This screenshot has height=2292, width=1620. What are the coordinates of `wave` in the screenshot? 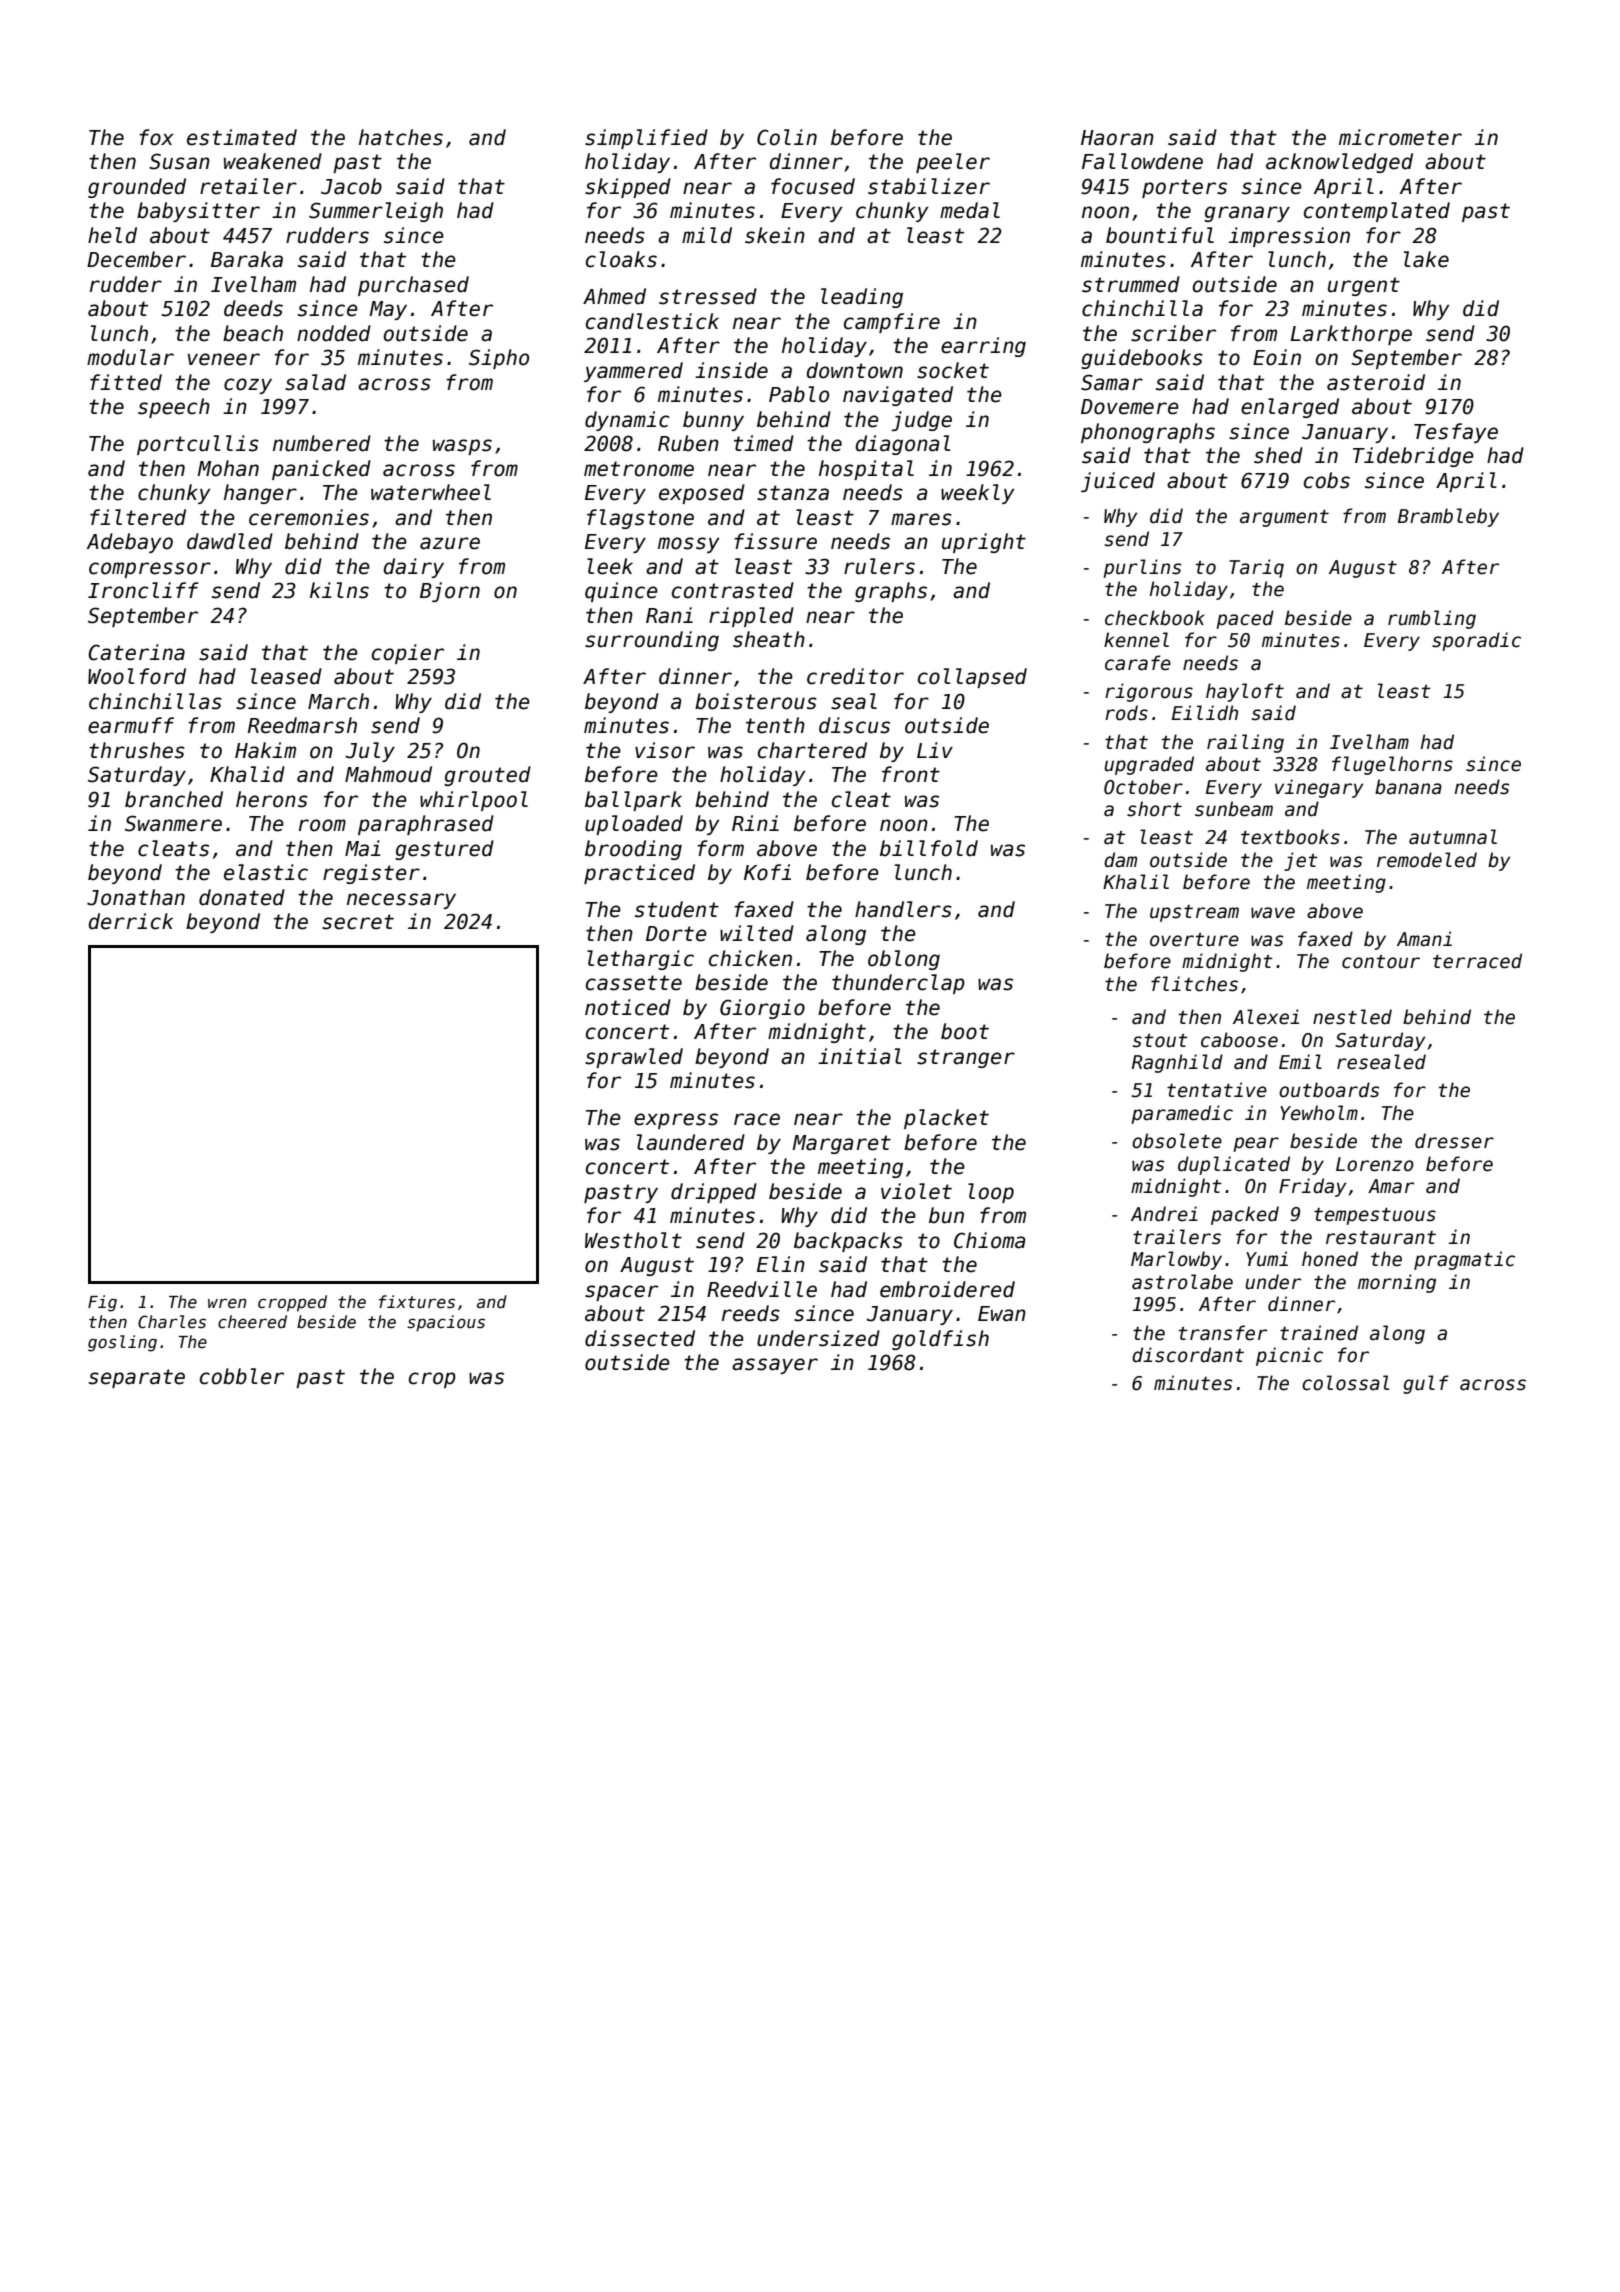 It's located at (1273, 913).
